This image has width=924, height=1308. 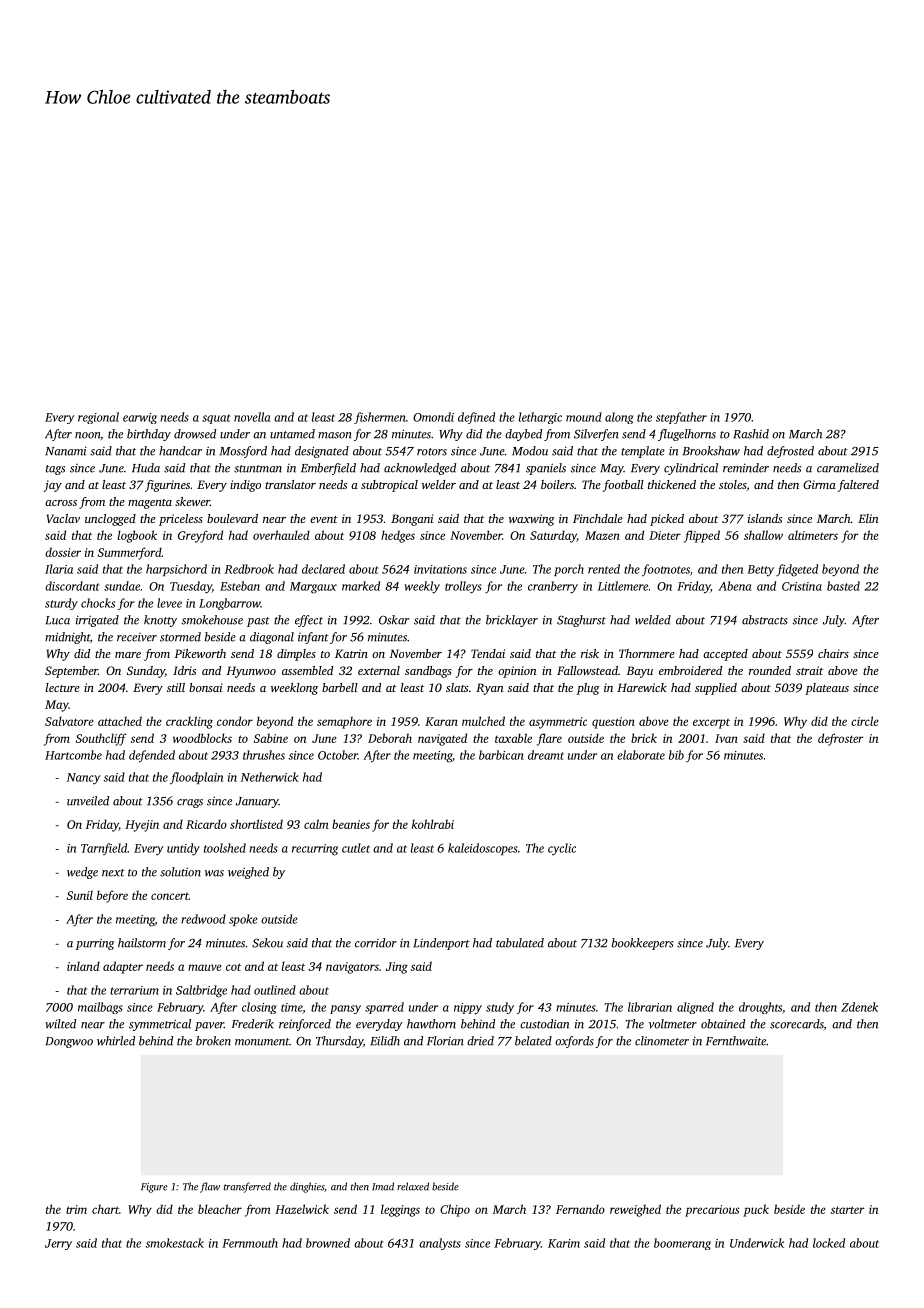 What do you see at coordinates (843, 586) in the image?
I see `basted` at bounding box center [843, 586].
